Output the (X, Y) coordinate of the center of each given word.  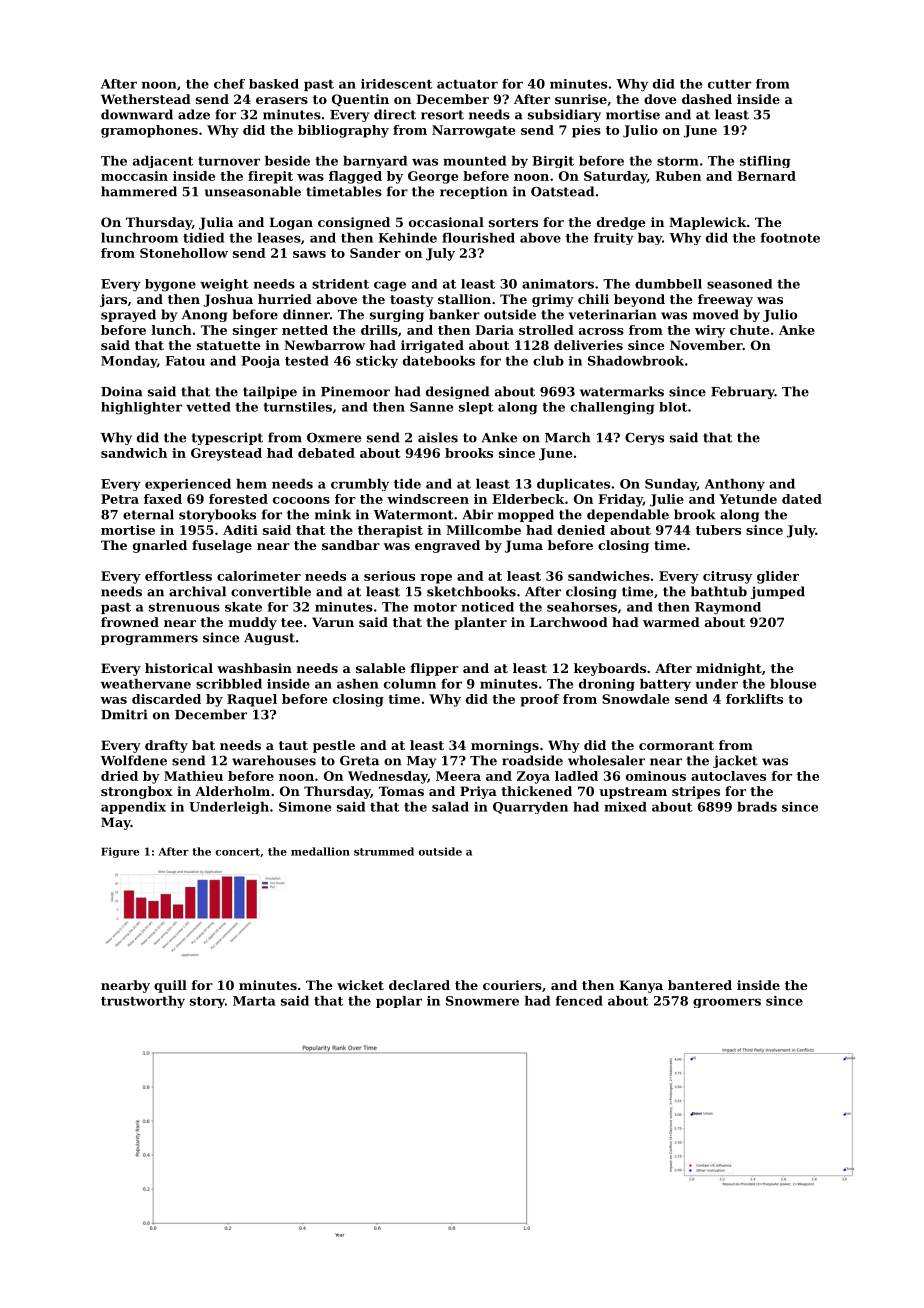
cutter (729, 84)
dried (119, 776)
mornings (505, 746)
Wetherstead (146, 99)
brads (757, 807)
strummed (384, 851)
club (548, 361)
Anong (204, 316)
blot (673, 407)
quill (170, 986)
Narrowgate (473, 131)
